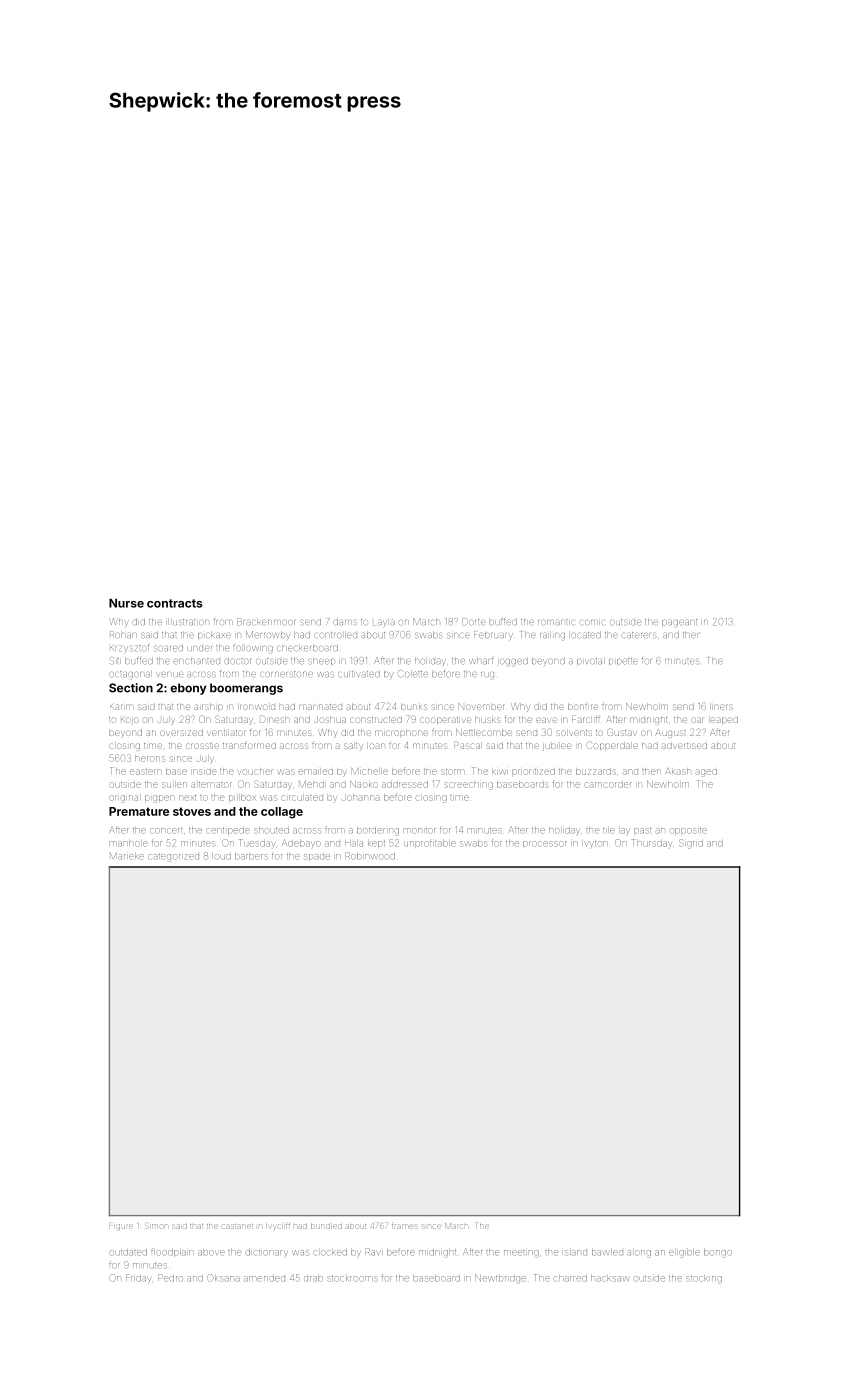 This screenshot has height=1400, width=849. I want to click on Thursday, so click(652, 843).
